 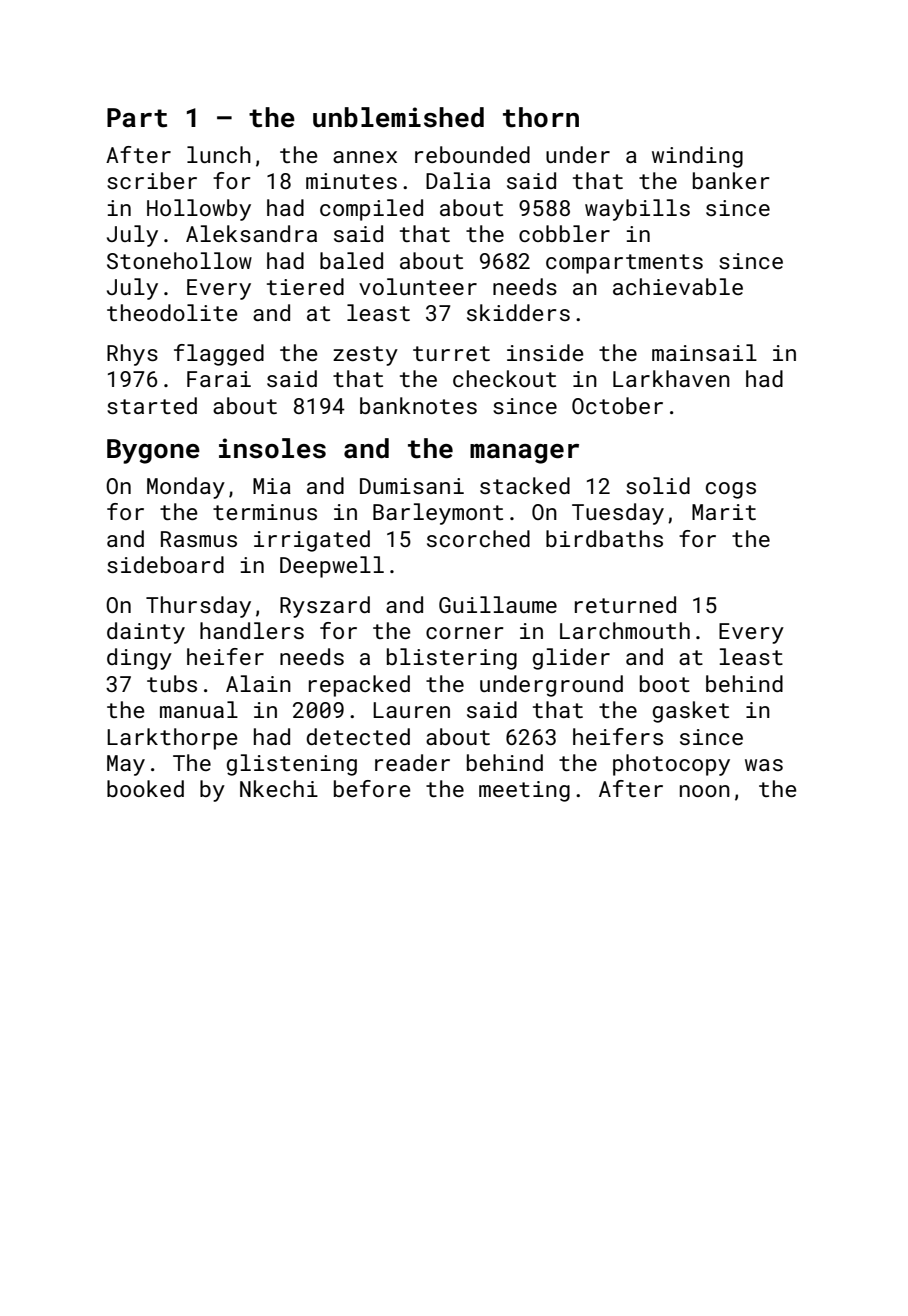 What do you see at coordinates (172, 312) in the document?
I see `theodolite` at bounding box center [172, 312].
